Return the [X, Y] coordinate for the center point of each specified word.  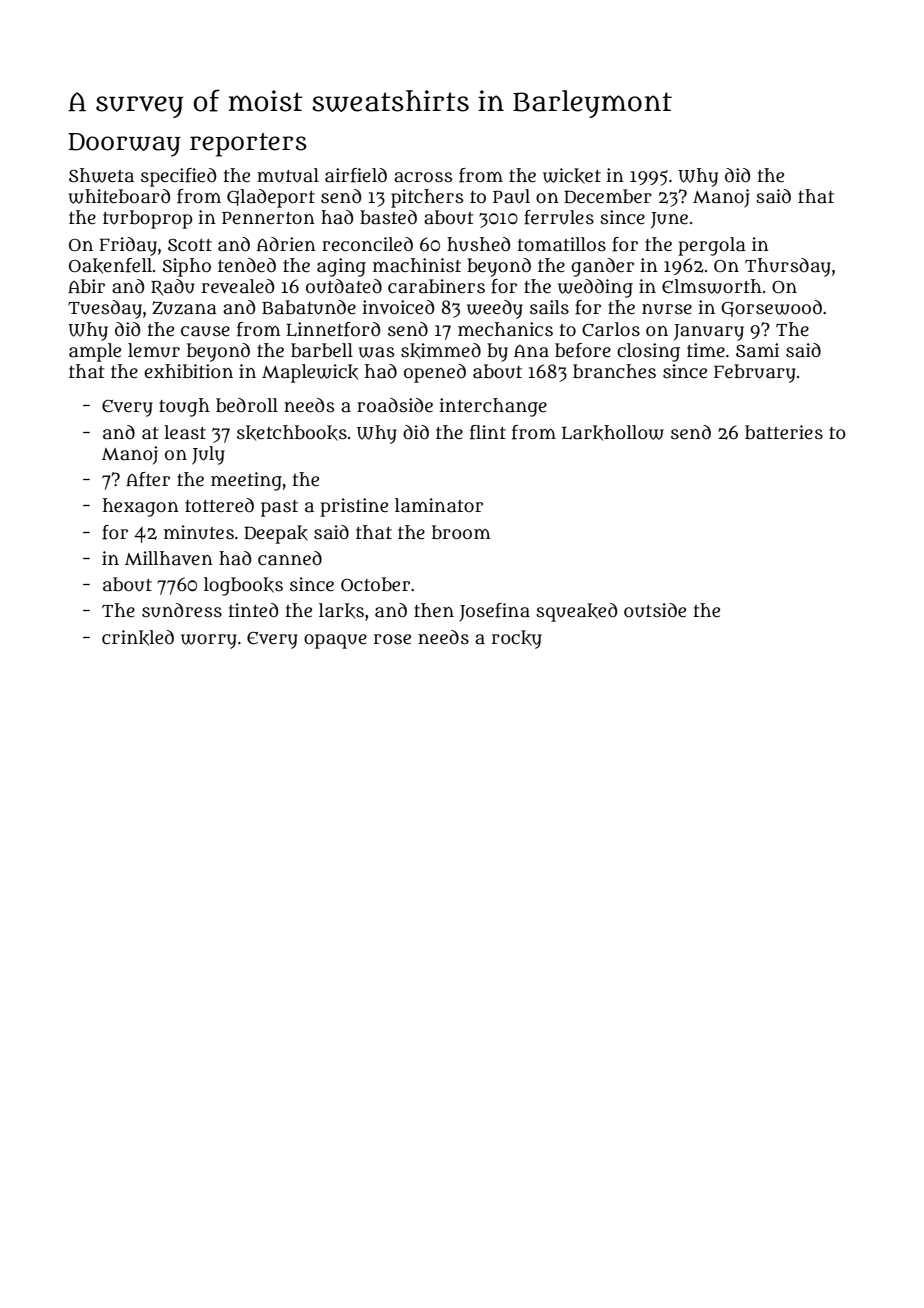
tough [184, 407]
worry [209, 641]
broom [461, 532]
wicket [572, 176]
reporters [248, 145]
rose [392, 639]
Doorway [124, 145]
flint [488, 432]
